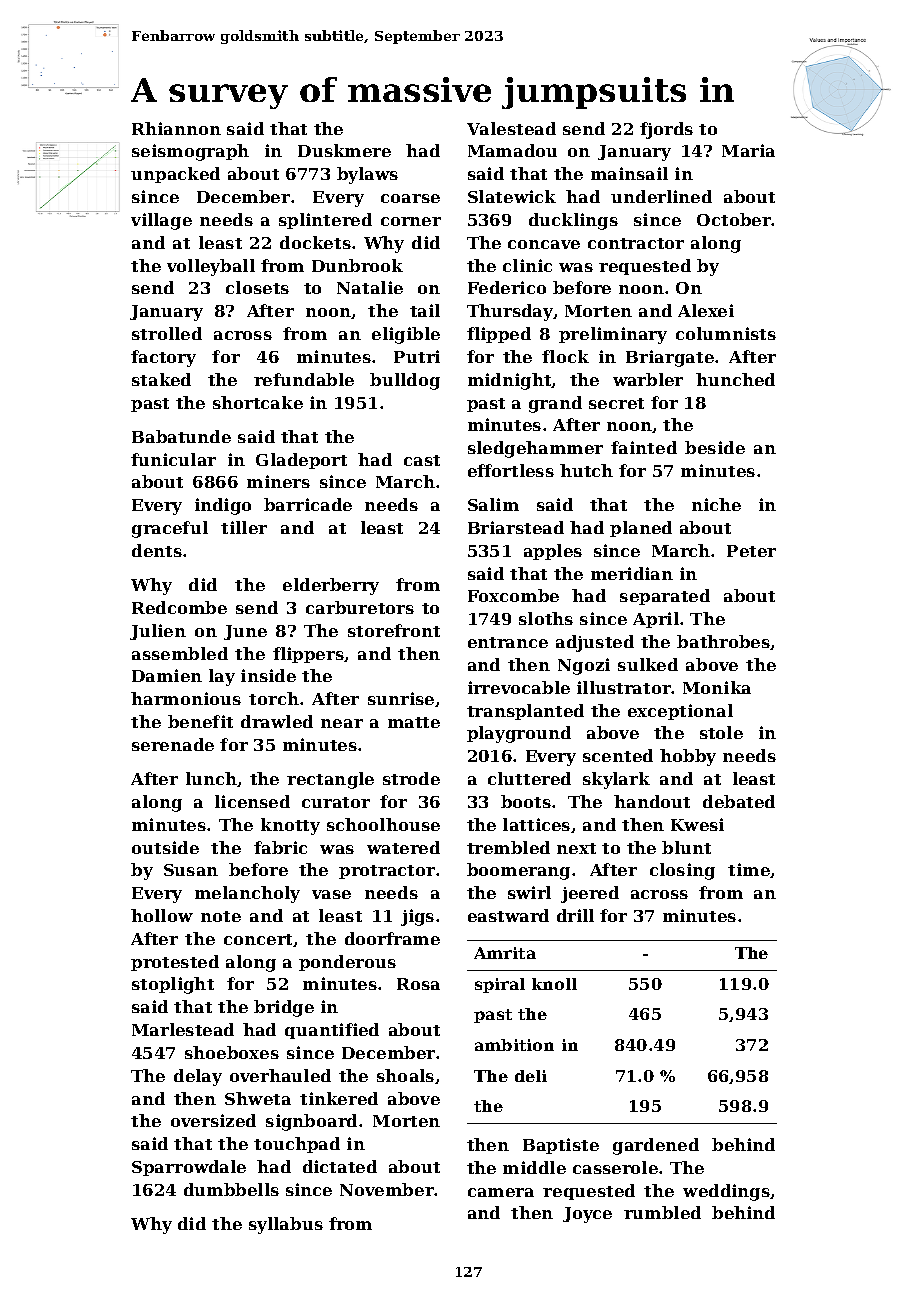 The width and height of the document is (908, 1316). Describe the element at coordinates (405, 381) in the document. I see `bulldog` at that location.
